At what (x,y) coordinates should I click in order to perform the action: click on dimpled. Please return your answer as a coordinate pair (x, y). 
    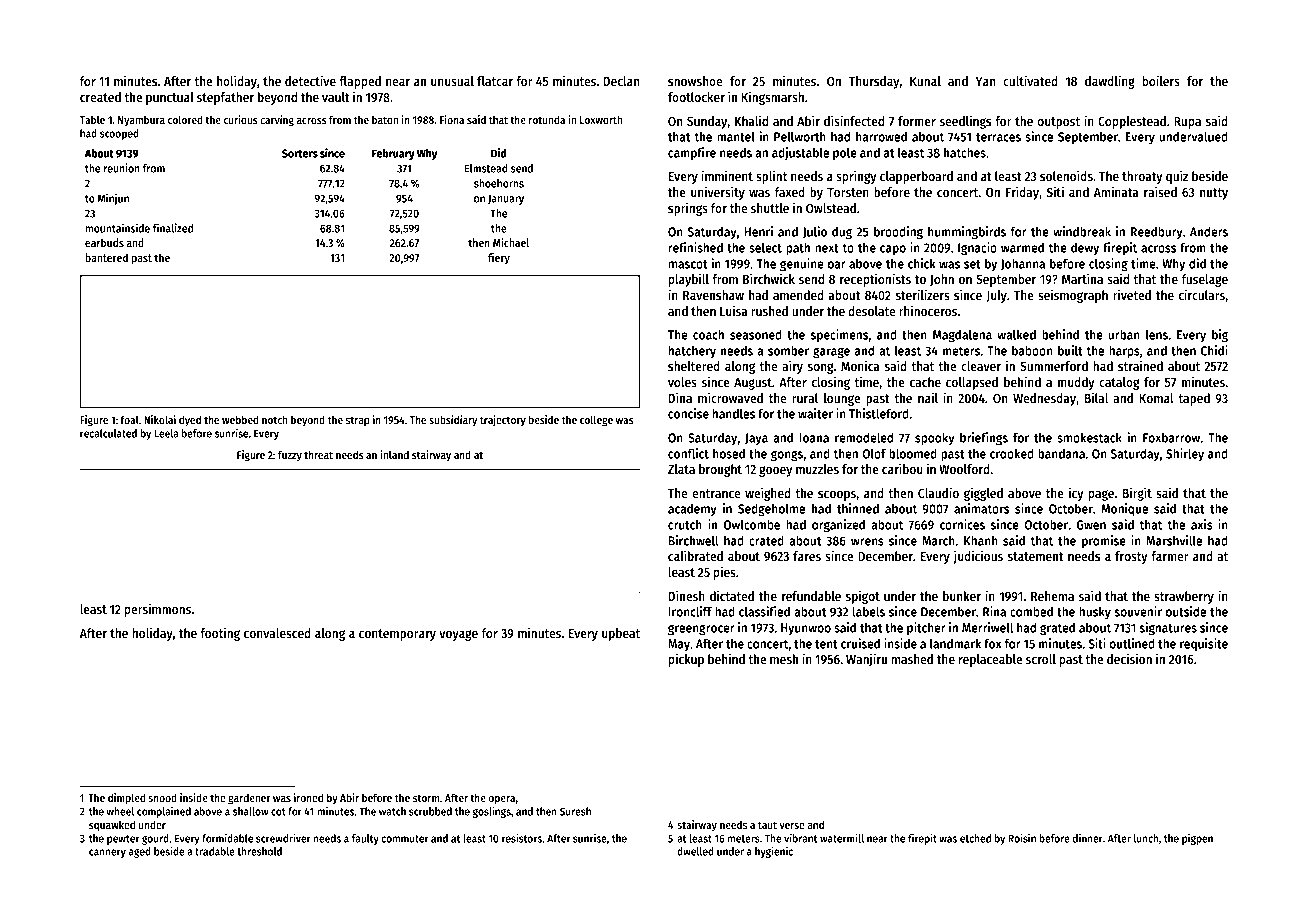
    Looking at the image, I should click on (126, 799).
